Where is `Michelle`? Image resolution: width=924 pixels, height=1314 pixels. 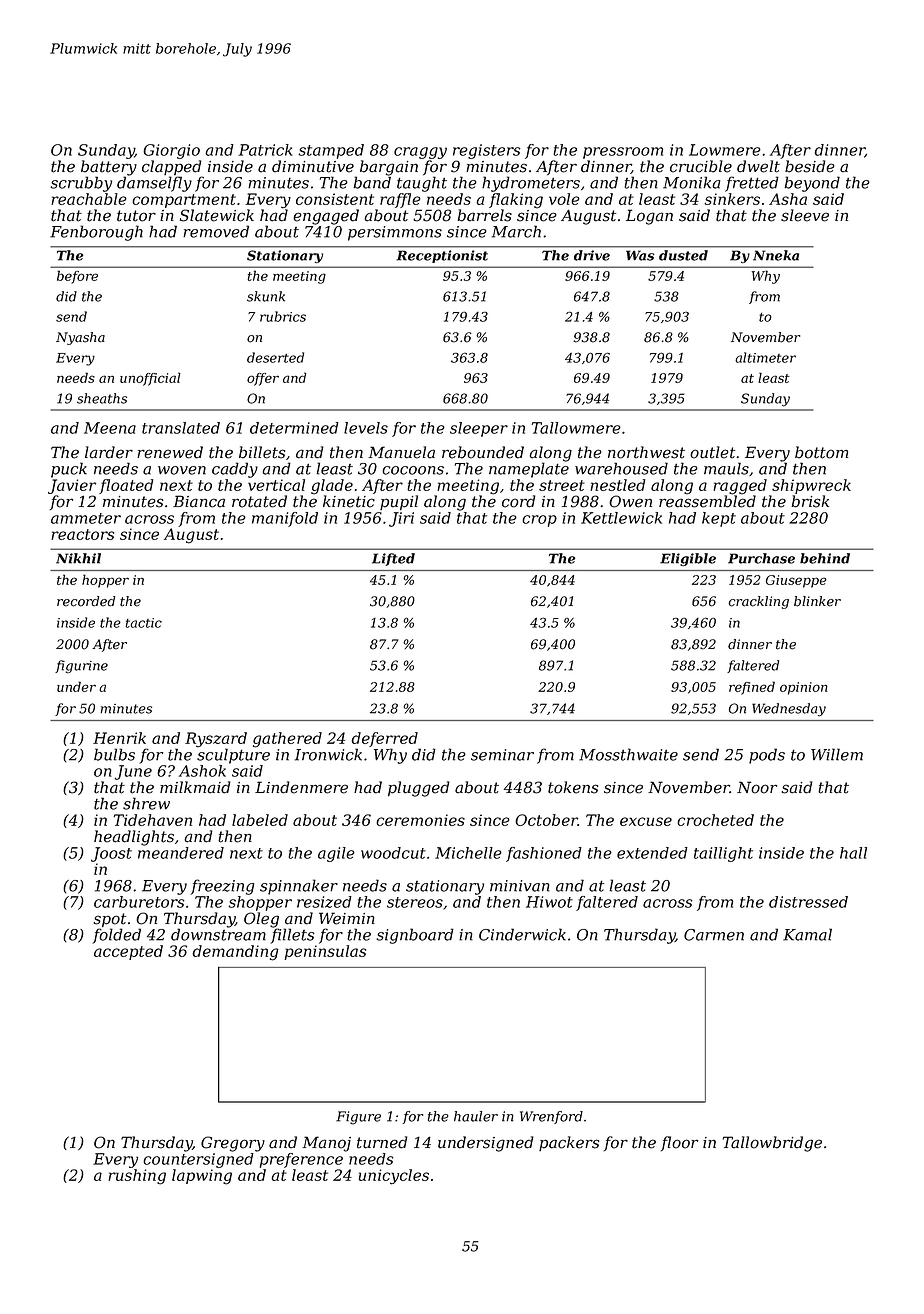 Michelle is located at coordinates (468, 853).
